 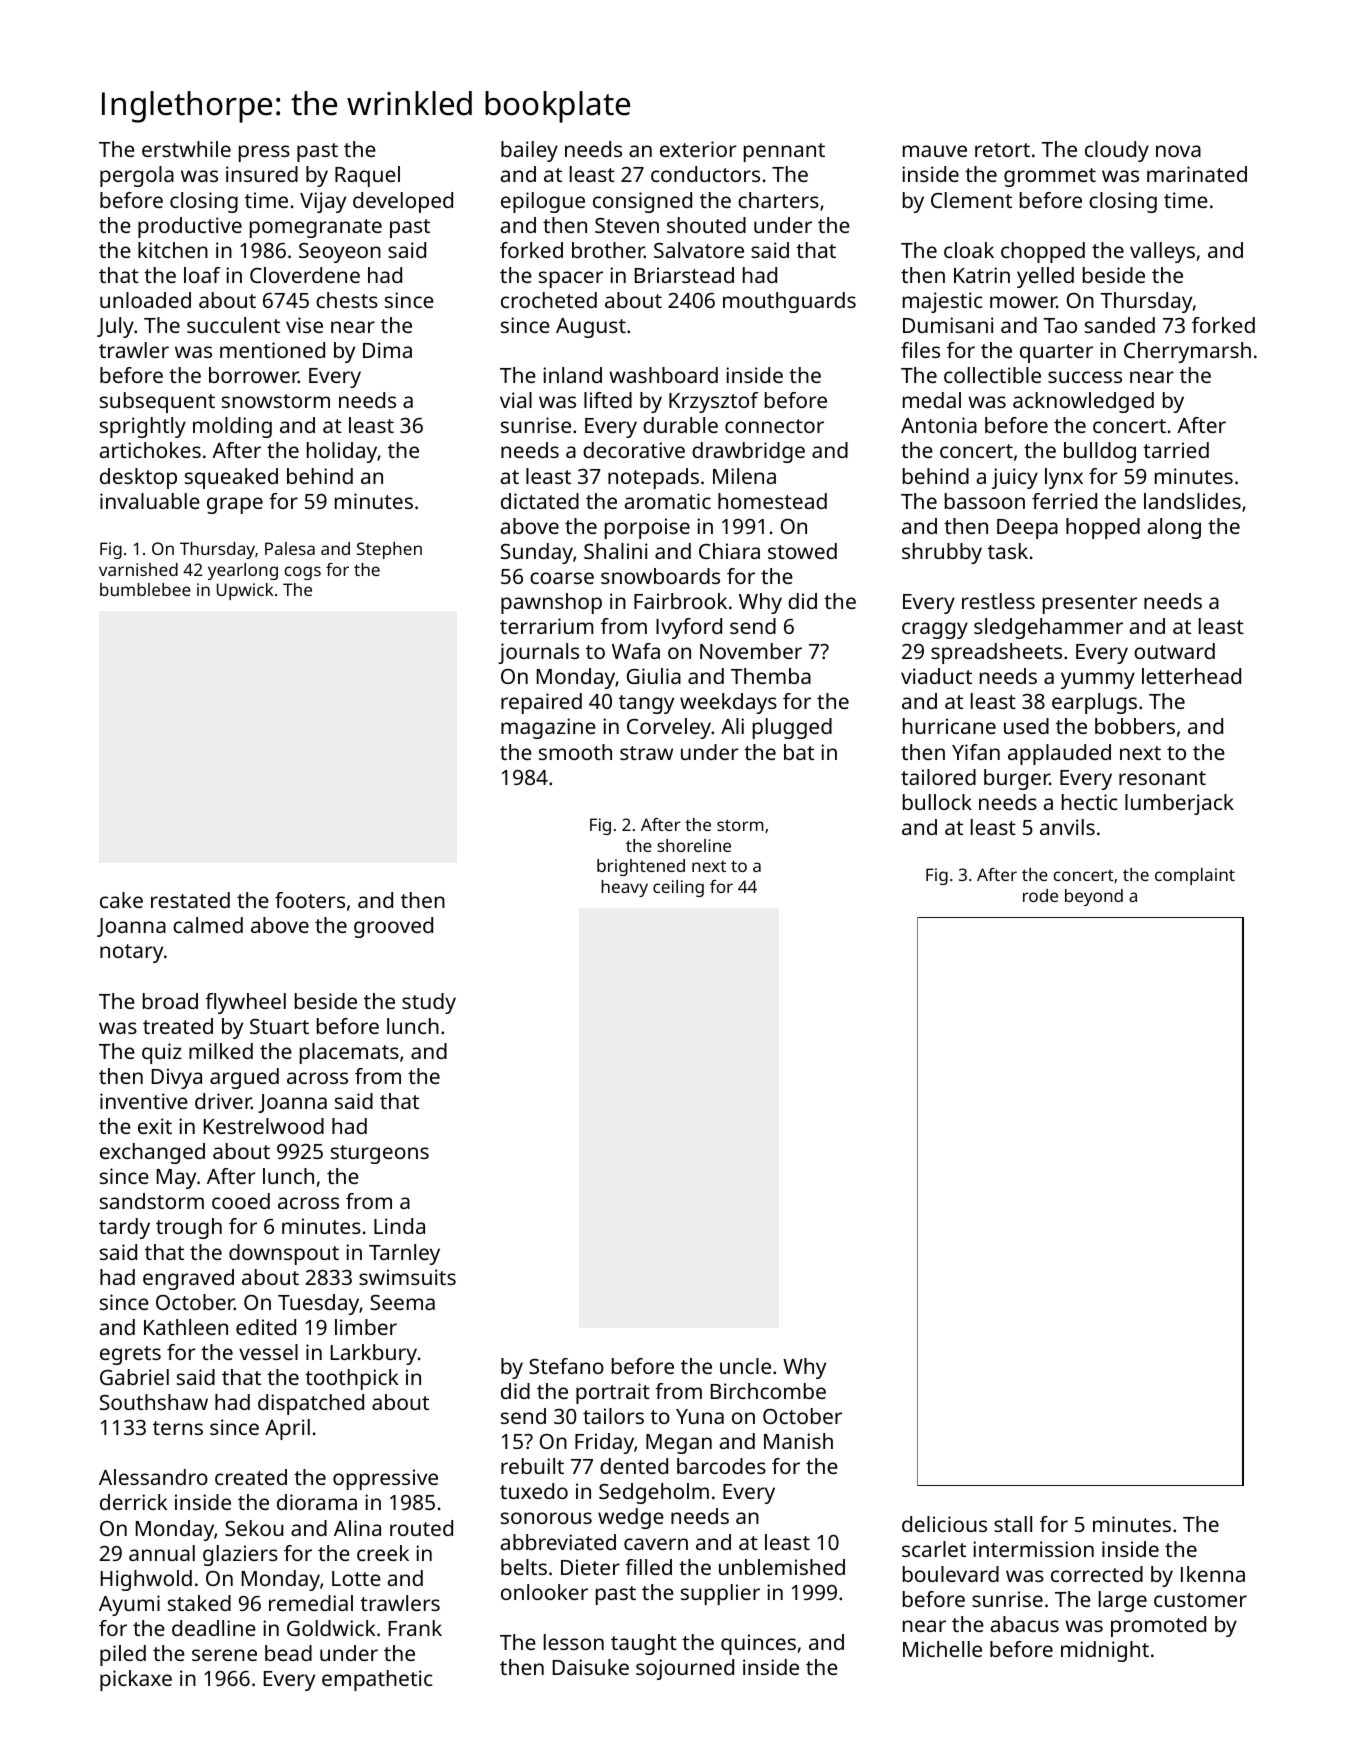 What do you see at coordinates (1090, 802) in the screenshot?
I see `hectic` at bounding box center [1090, 802].
